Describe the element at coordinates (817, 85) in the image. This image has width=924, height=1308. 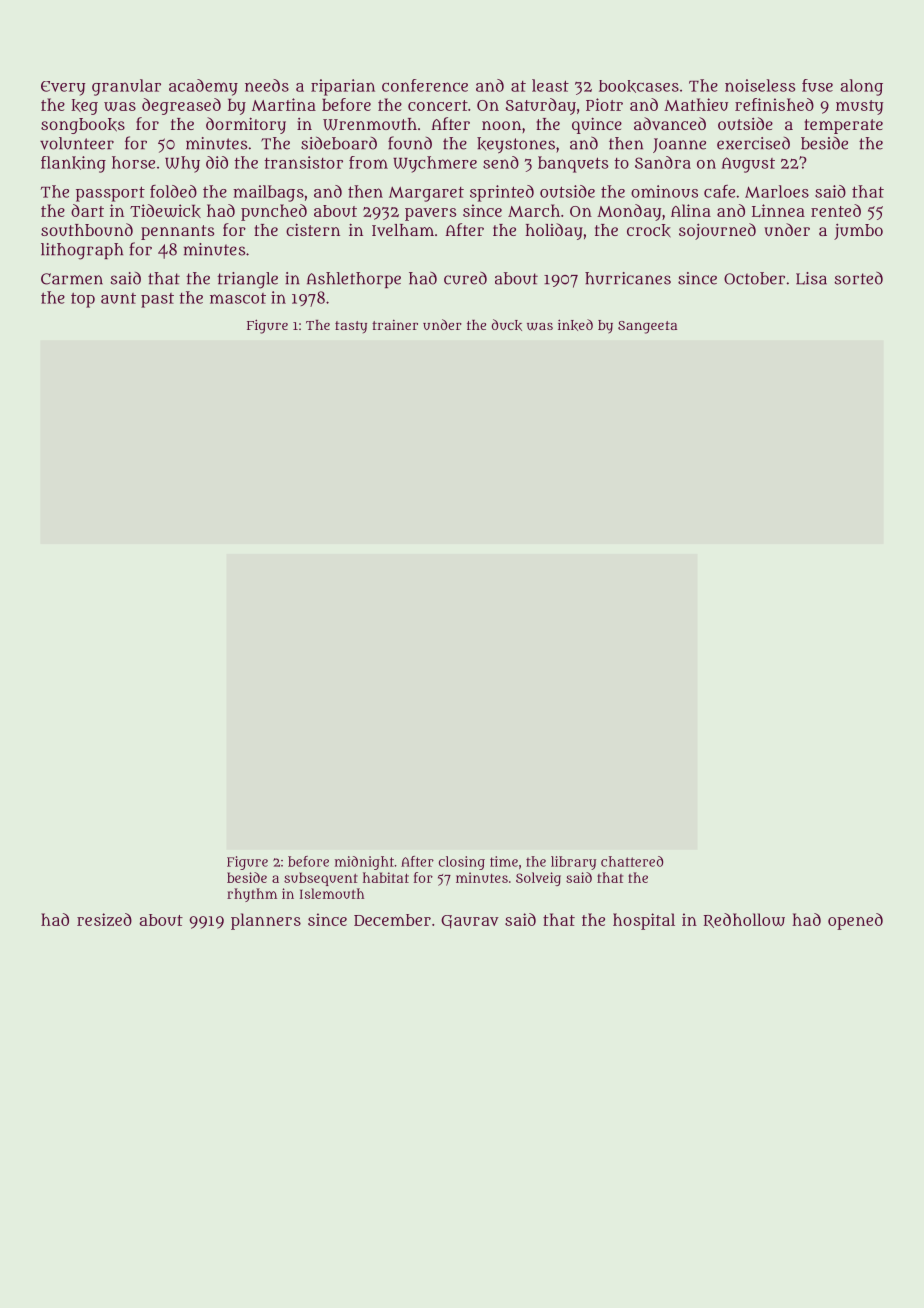
I see `fuse` at that location.
